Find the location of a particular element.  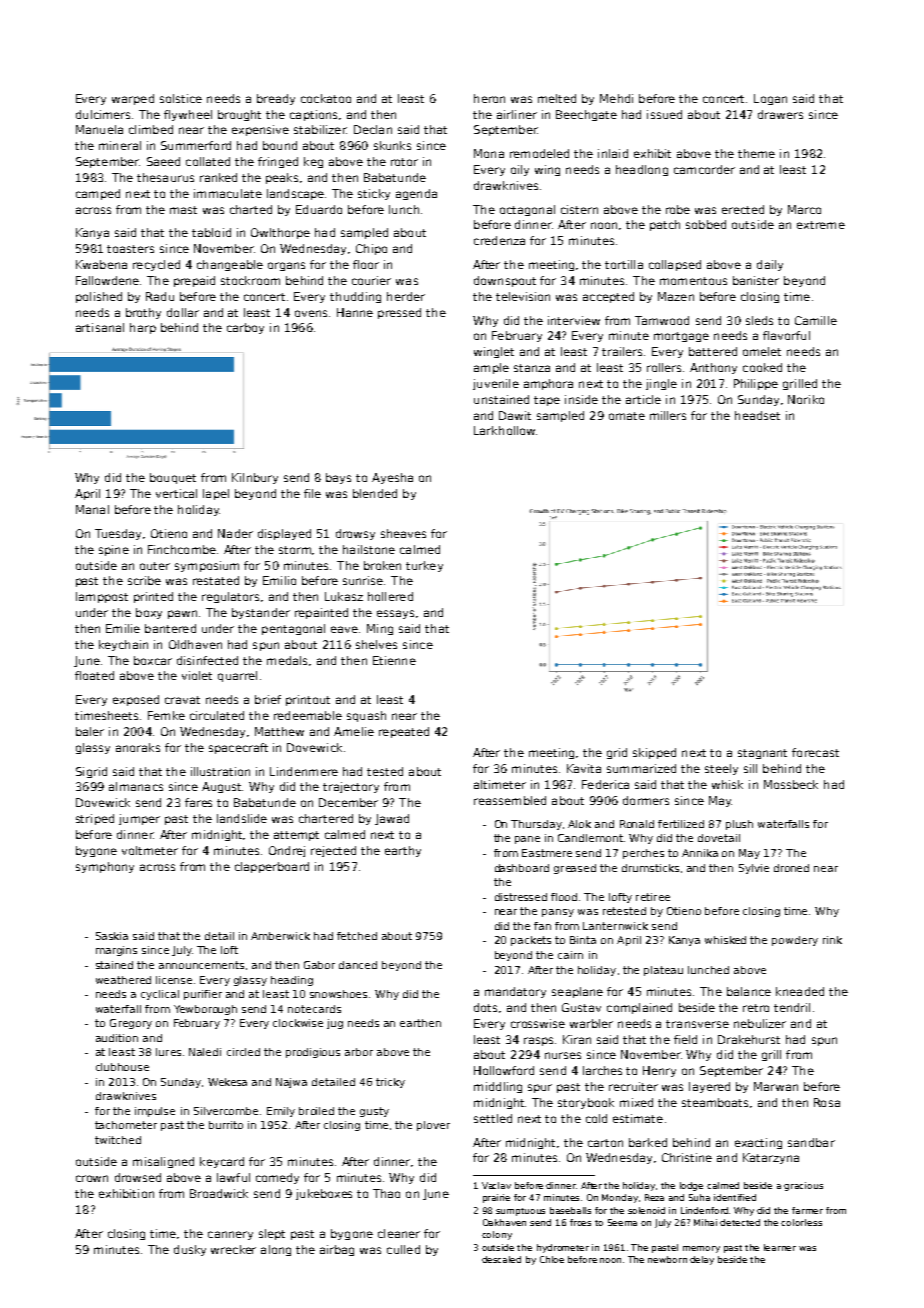

crown is located at coordinates (92, 1178).
